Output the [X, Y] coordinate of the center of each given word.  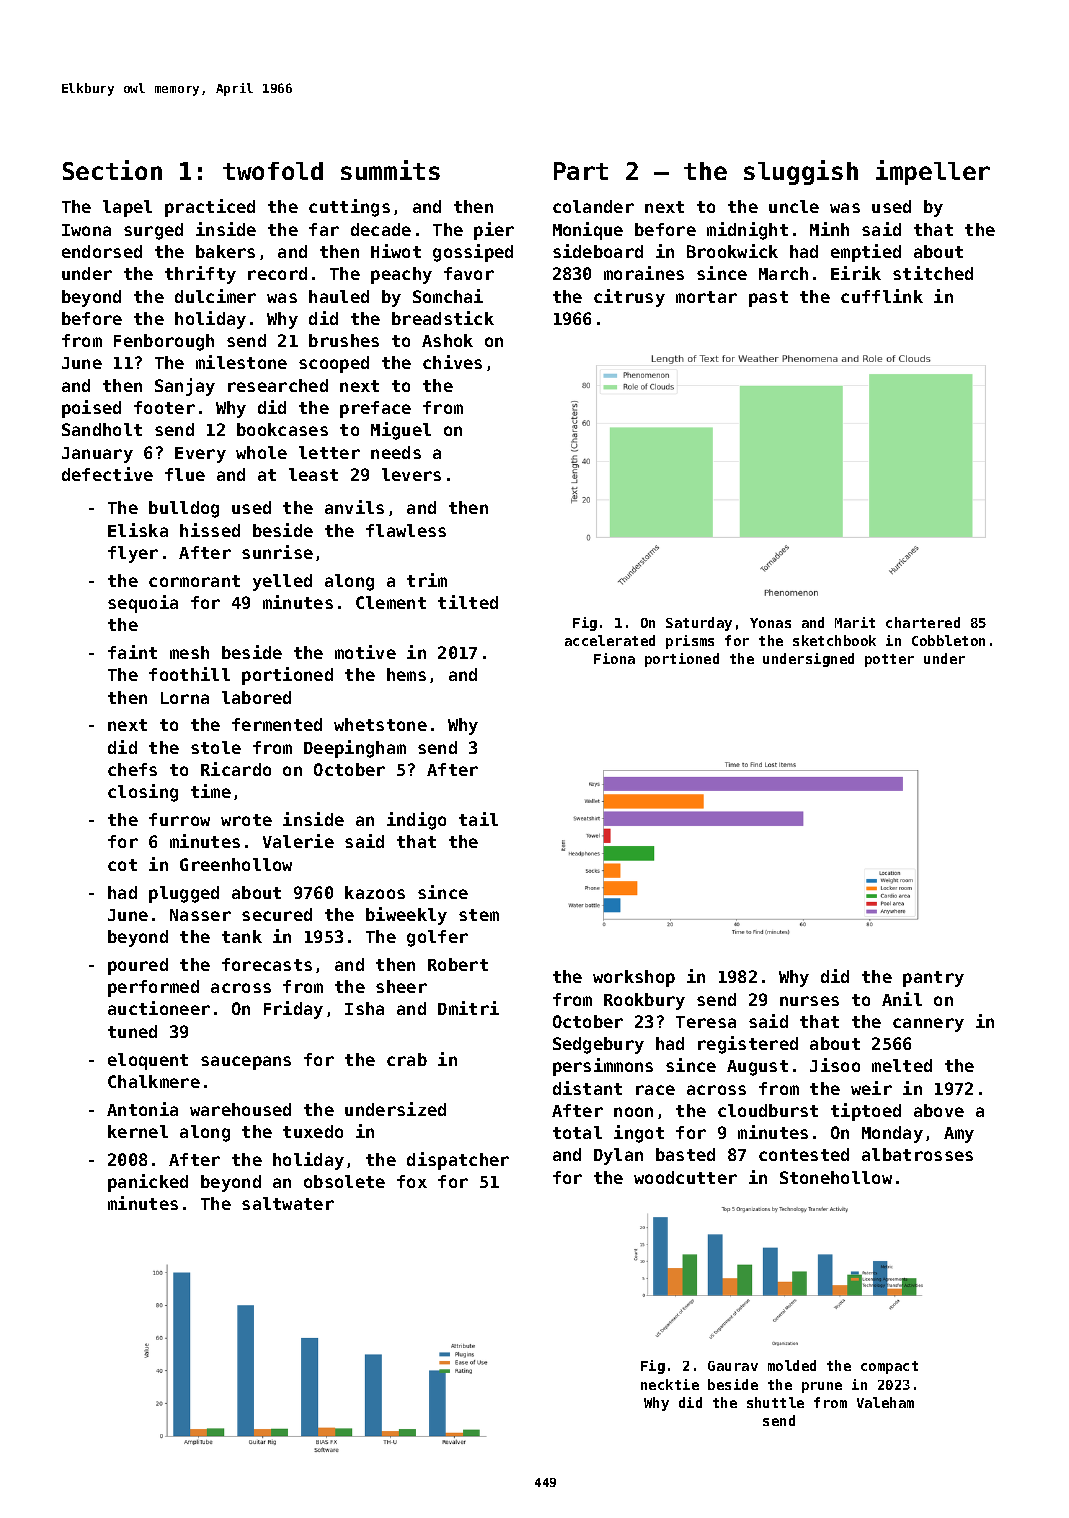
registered [748, 1045]
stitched [933, 273]
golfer [437, 938]
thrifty [200, 275]
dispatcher [458, 1161]
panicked [148, 1183]
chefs [132, 769]
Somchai [448, 296]
